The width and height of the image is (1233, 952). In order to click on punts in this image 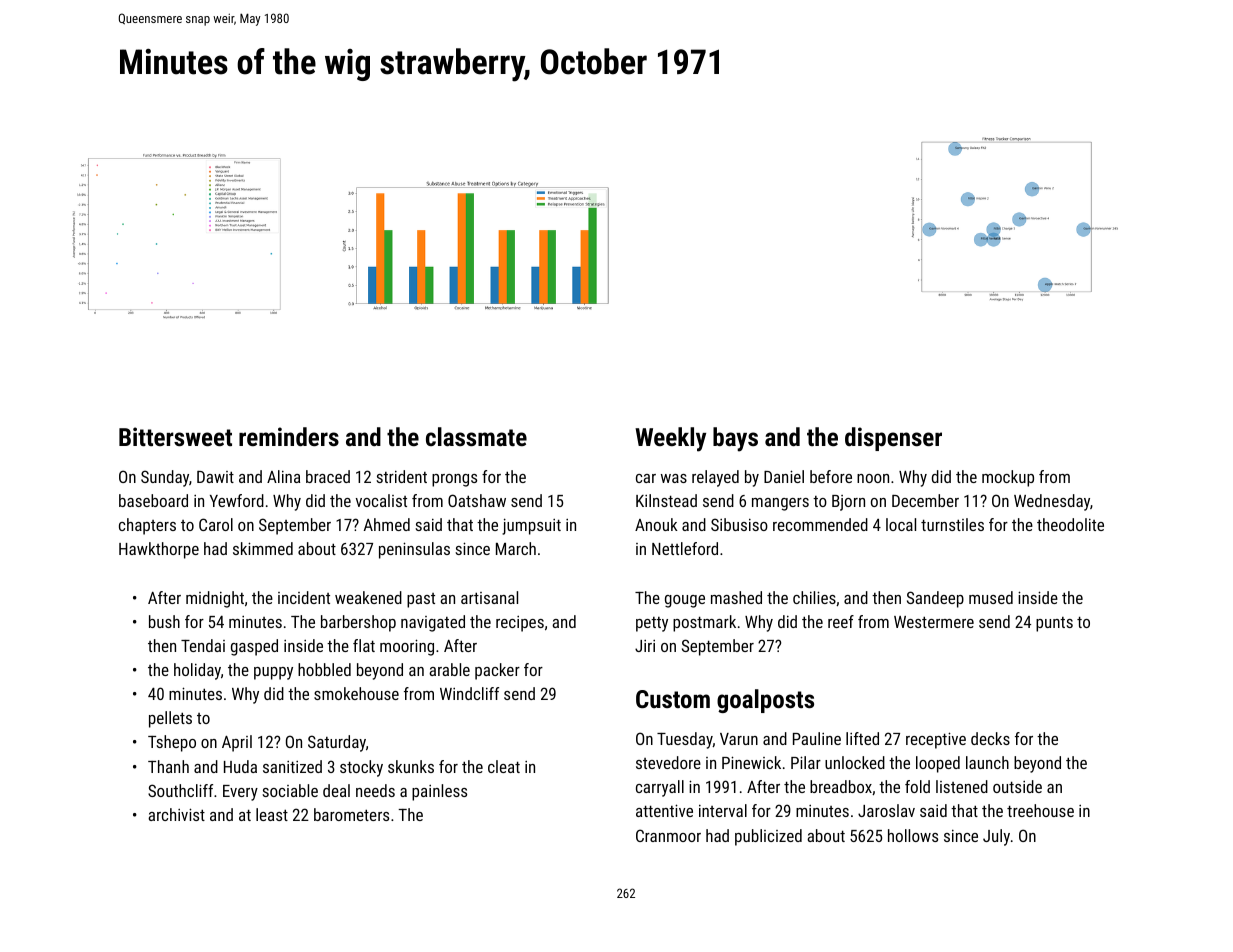, I will do `click(1054, 624)`.
